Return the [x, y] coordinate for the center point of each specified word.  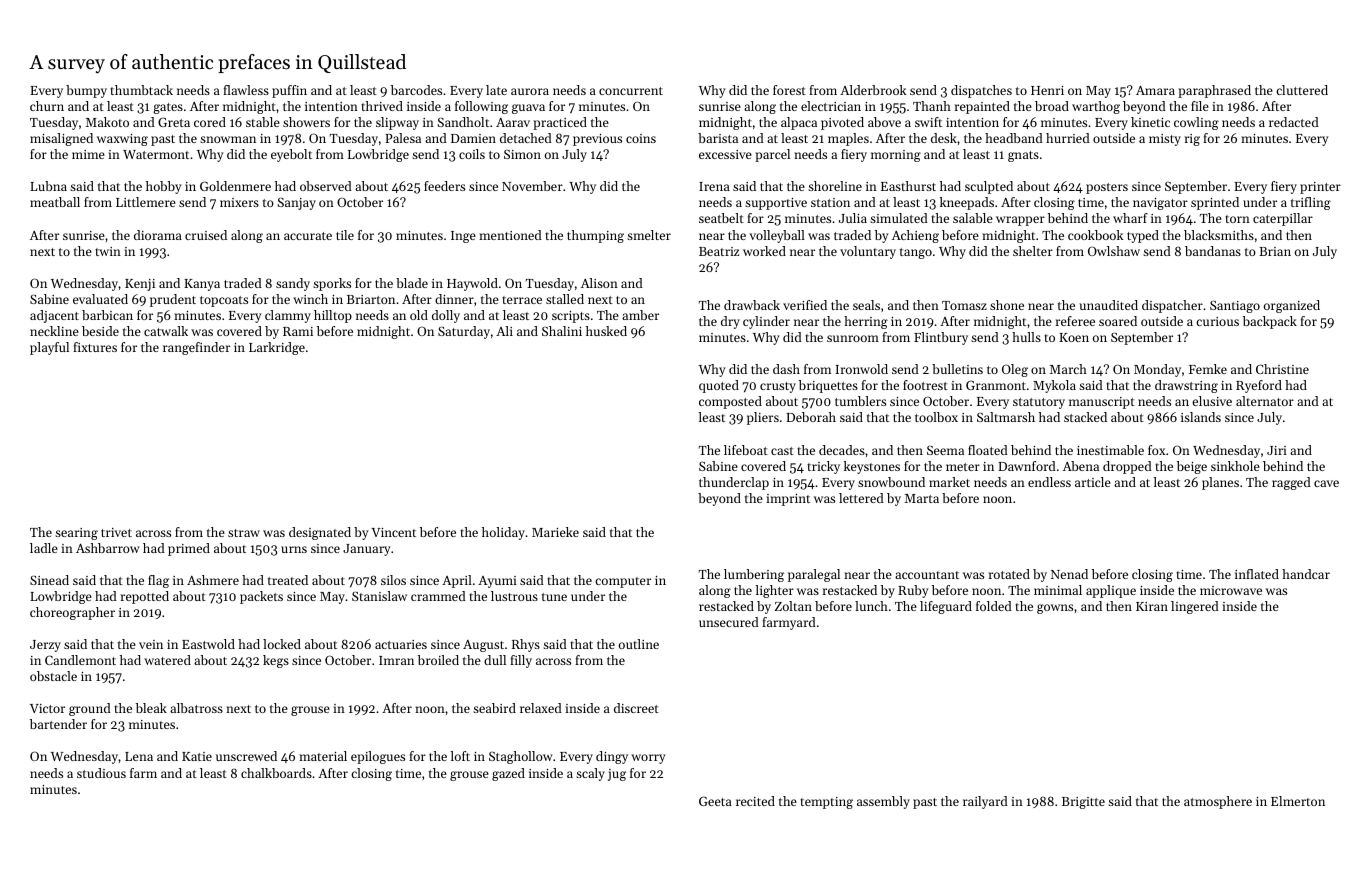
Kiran [1152, 606]
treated [288, 580]
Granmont [996, 385]
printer [1320, 188]
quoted [719, 386]
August [483, 646]
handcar [1306, 574]
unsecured [729, 622]
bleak [151, 708]
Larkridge [277, 348]
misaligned [61, 139]
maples [848, 139]
